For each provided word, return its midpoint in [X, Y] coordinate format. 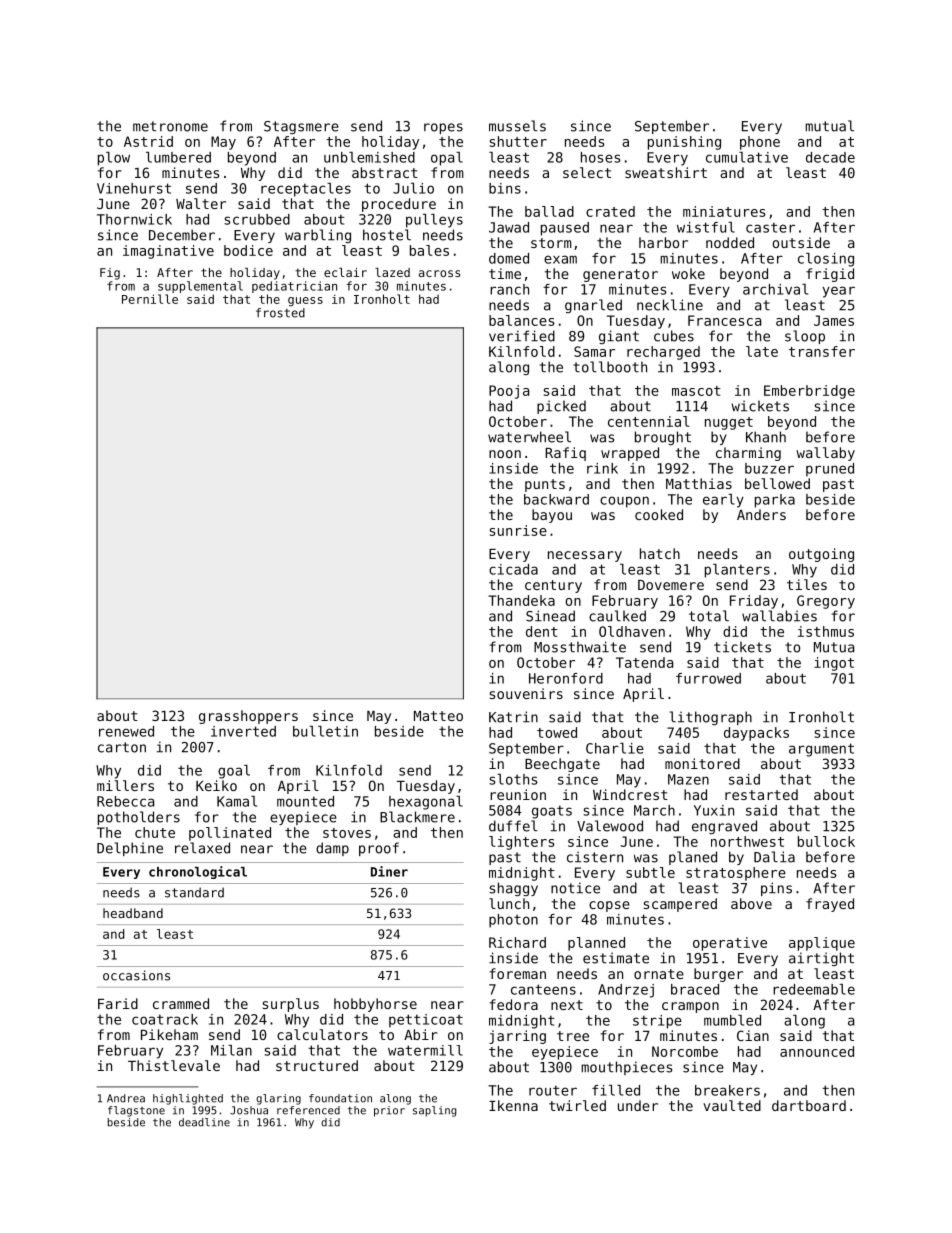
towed [557, 732]
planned [596, 944]
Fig [110, 274]
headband [133, 913]
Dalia [774, 857]
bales [429, 250]
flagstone [136, 1111]
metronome [170, 126]
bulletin [325, 731]
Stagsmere [301, 127]
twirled [577, 1105]
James [834, 320]
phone [760, 143]
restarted [761, 794]
